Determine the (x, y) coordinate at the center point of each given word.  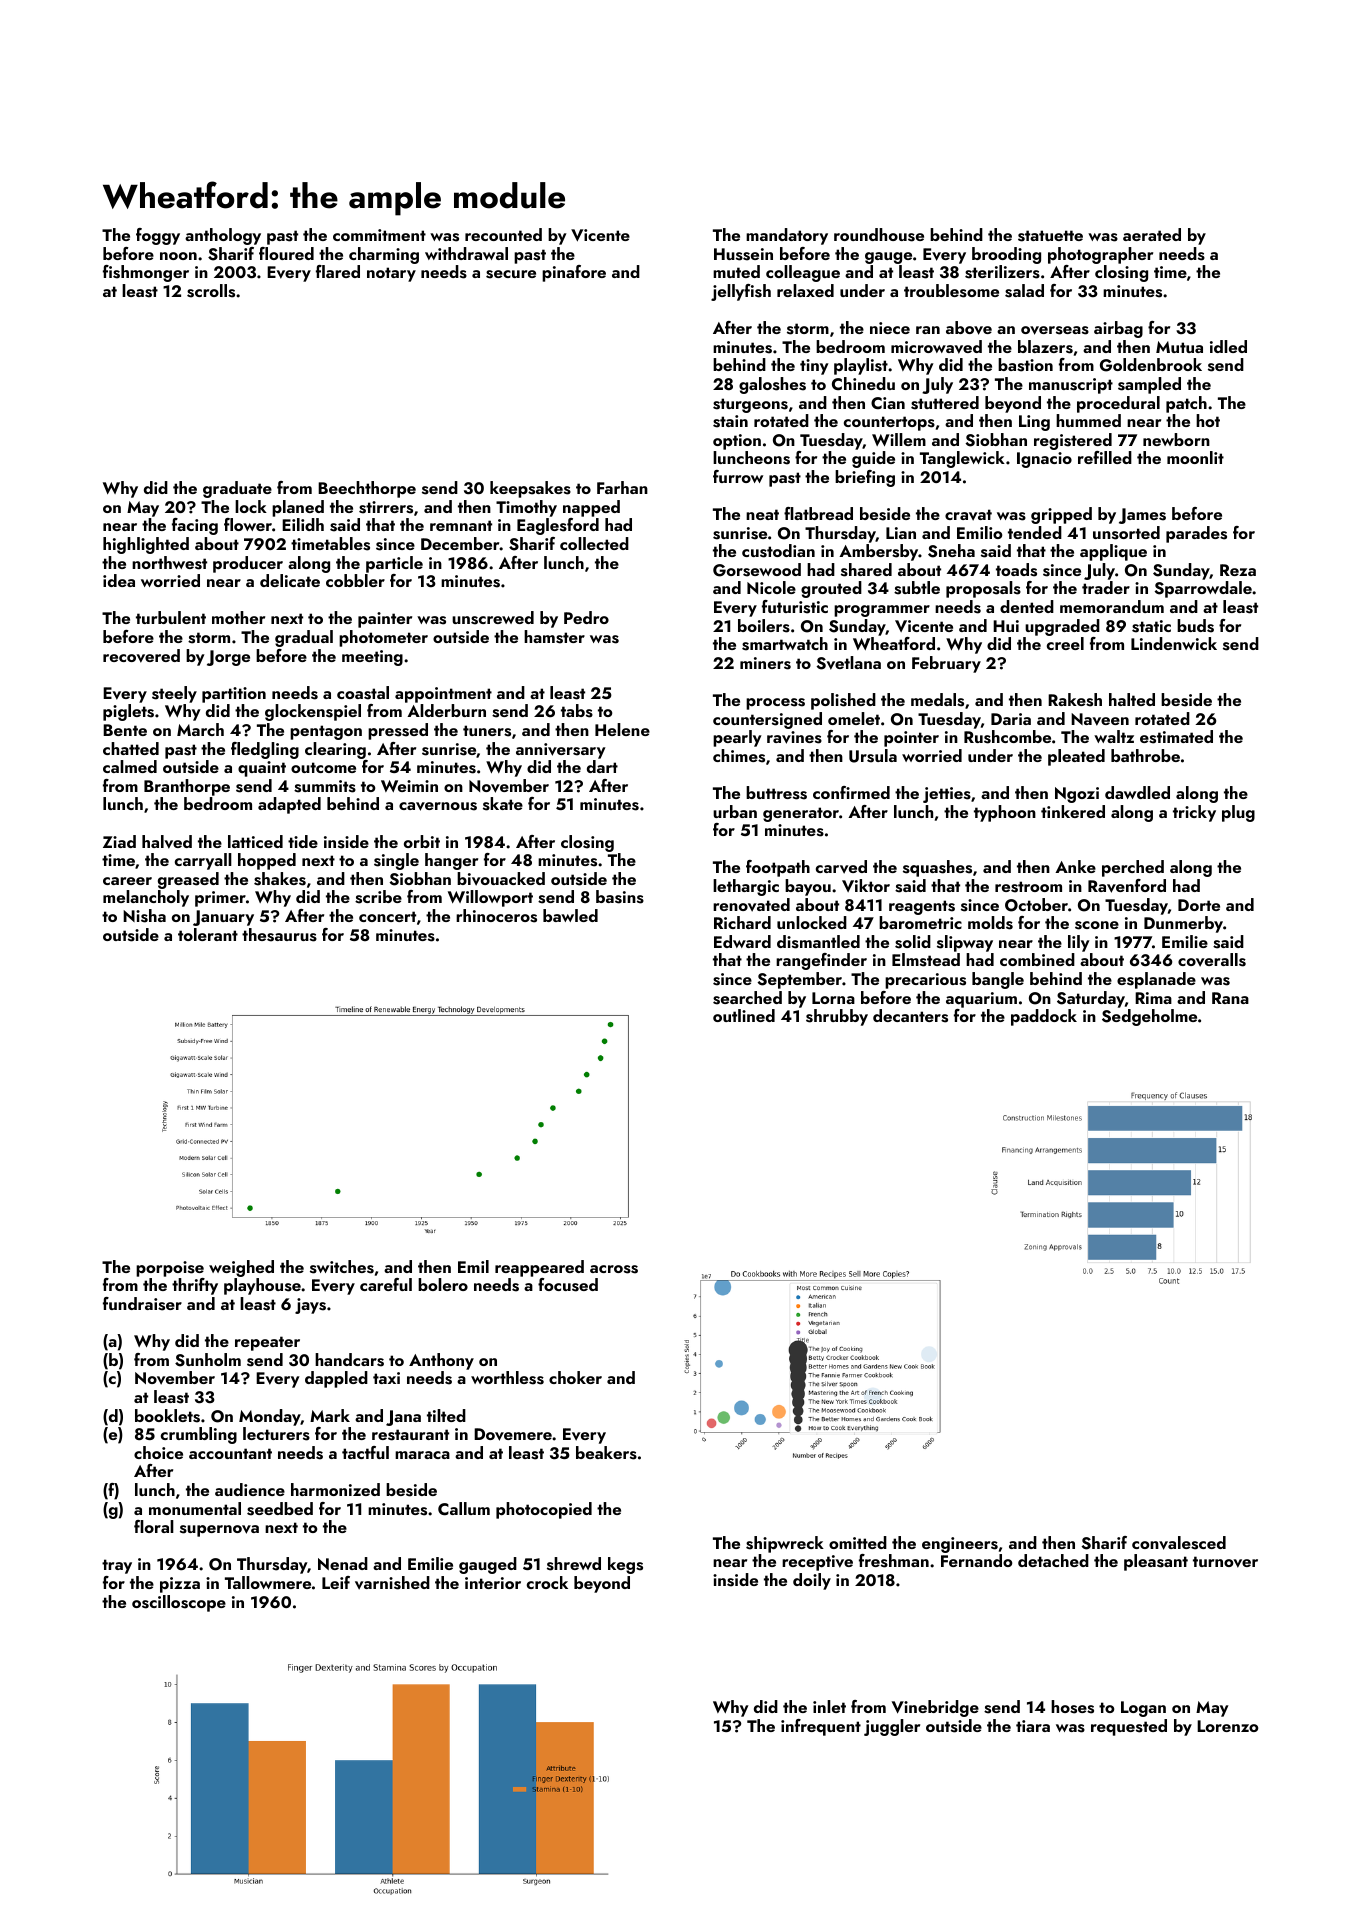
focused (568, 1285)
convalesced (1179, 1543)
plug (1238, 813)
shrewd (574, 1564)
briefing (865, 478)
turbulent (171, 617)
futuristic (795, 607)
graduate (237, 489)
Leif (336, 1582)
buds (1195, 626)
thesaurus (279, 935)
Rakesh (1075, 700)
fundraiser (142, 1304)
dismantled (818, 942)
